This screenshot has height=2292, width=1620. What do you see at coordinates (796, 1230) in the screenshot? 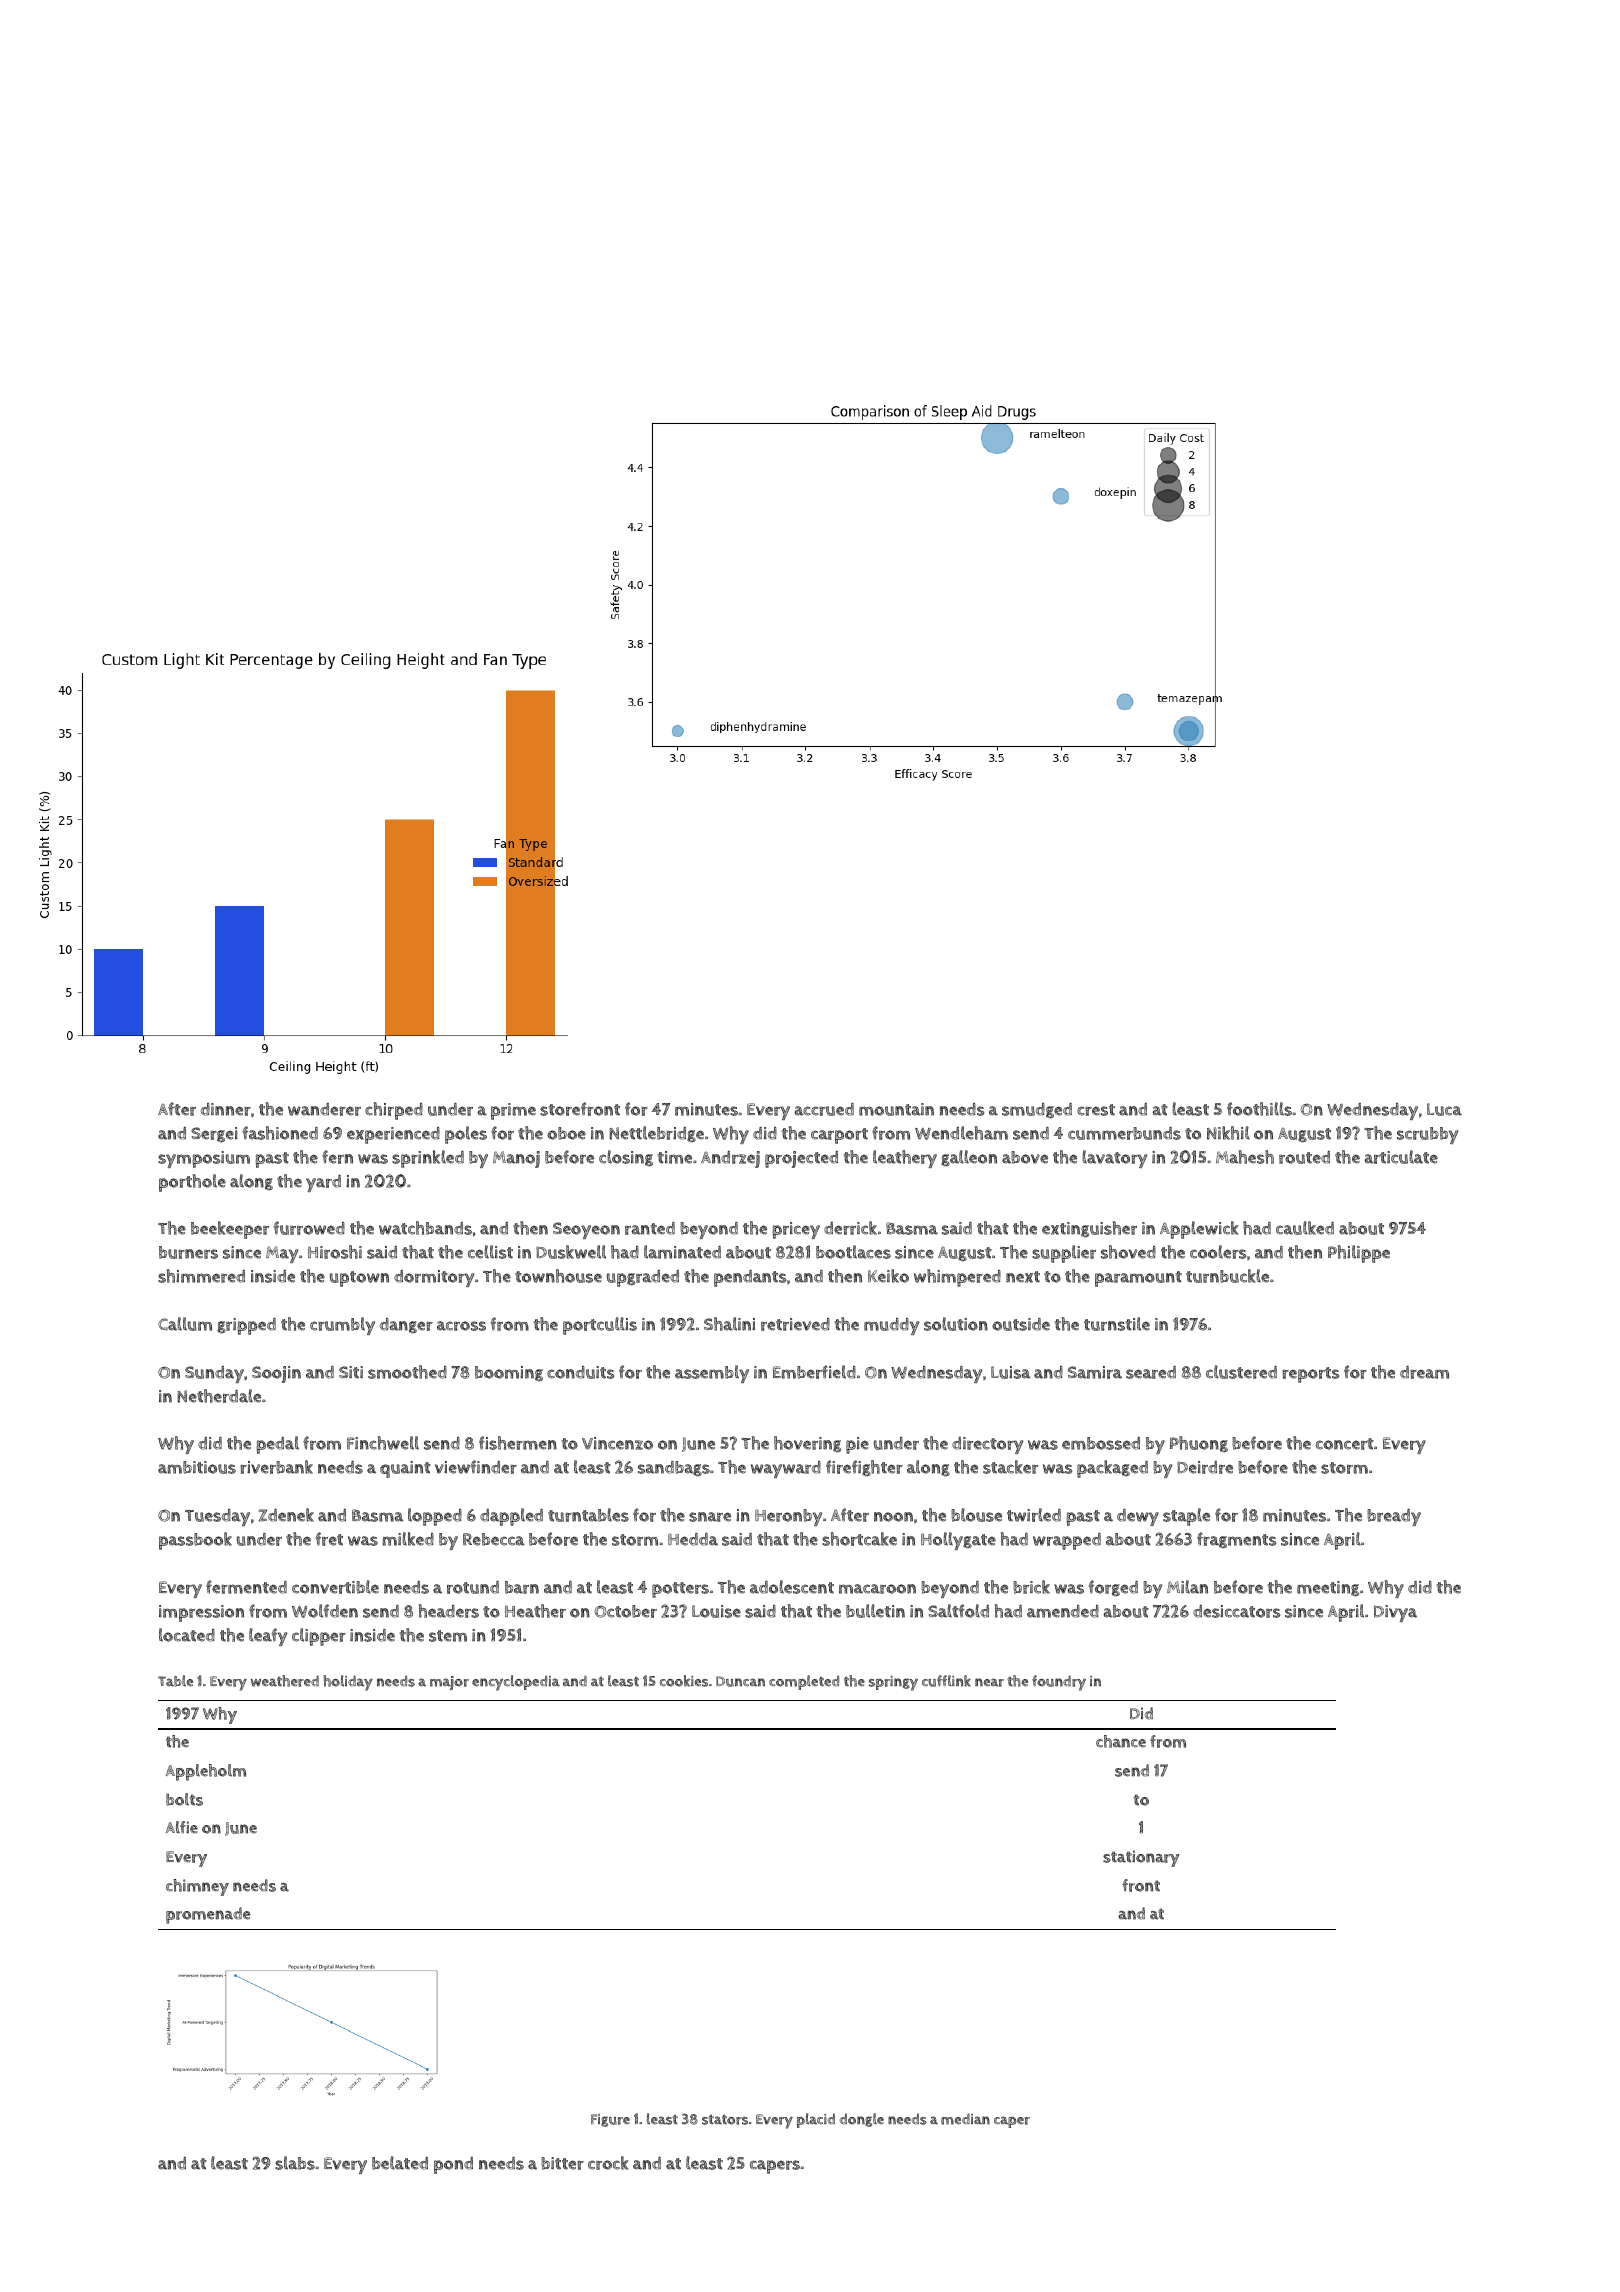
I see `pricey` at bounding box center [796, 1230].
